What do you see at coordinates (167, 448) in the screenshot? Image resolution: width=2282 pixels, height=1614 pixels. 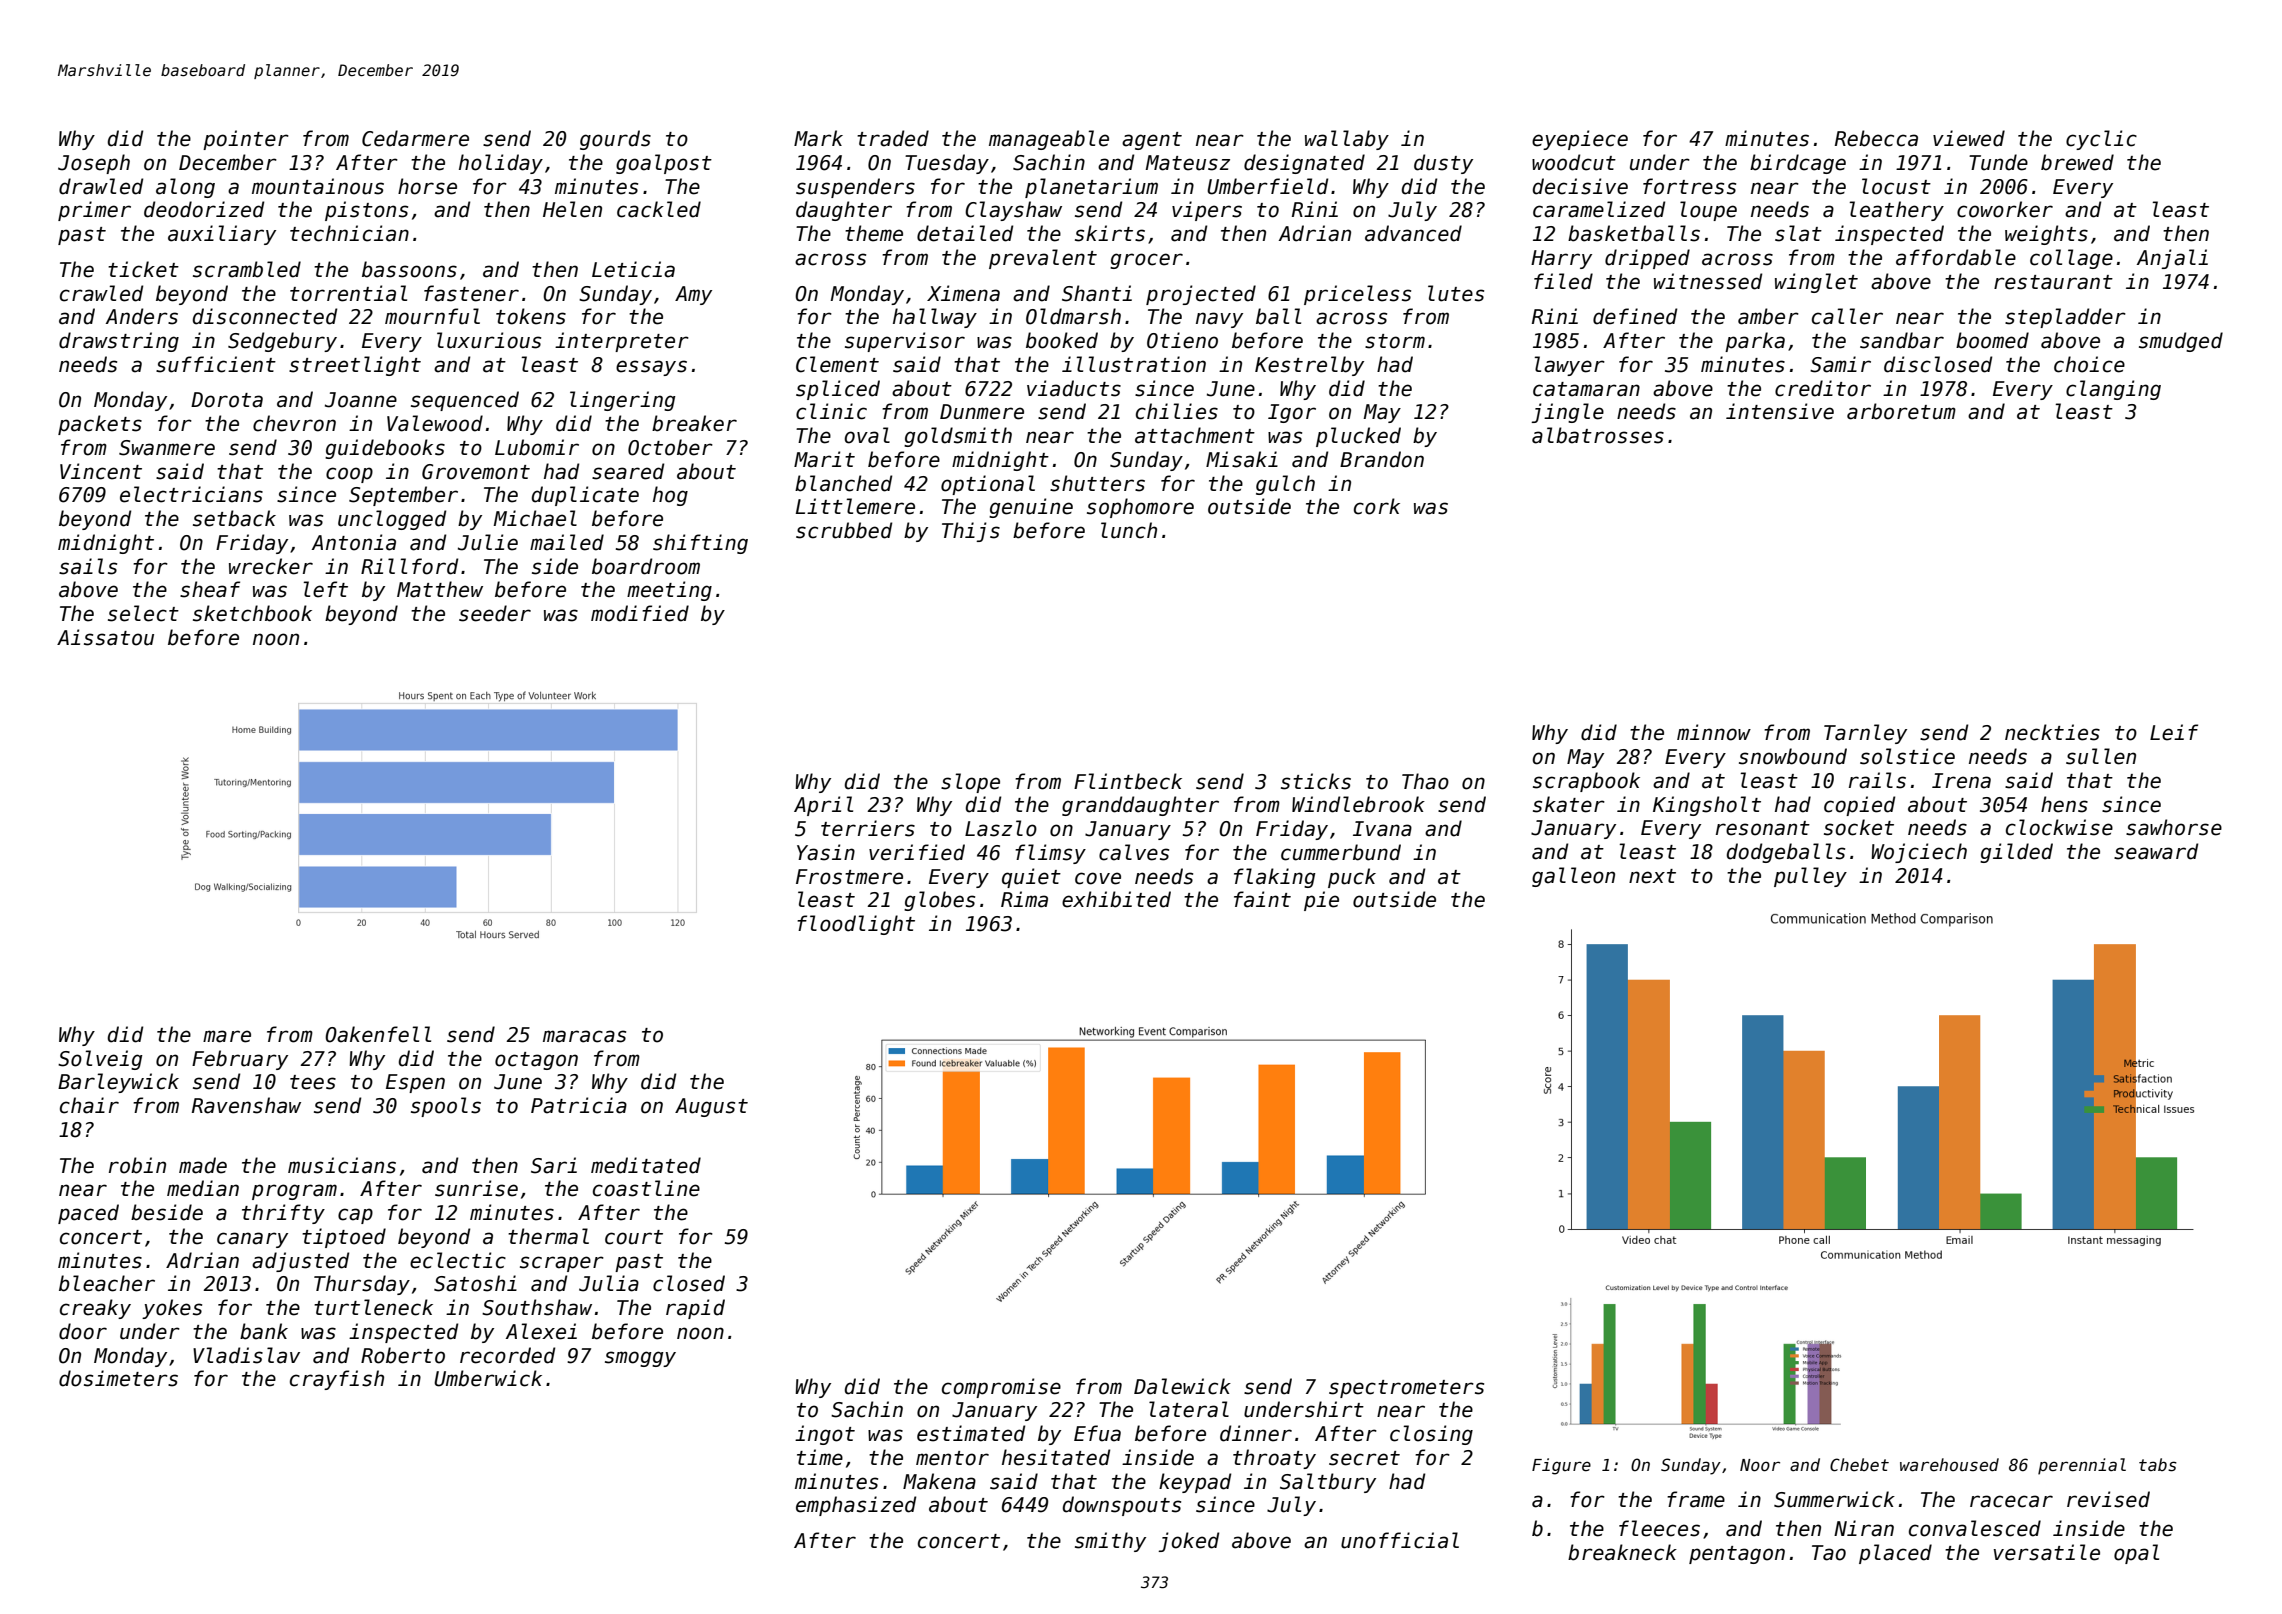 I see `Swanmere` at bounding box center [167, 448].
